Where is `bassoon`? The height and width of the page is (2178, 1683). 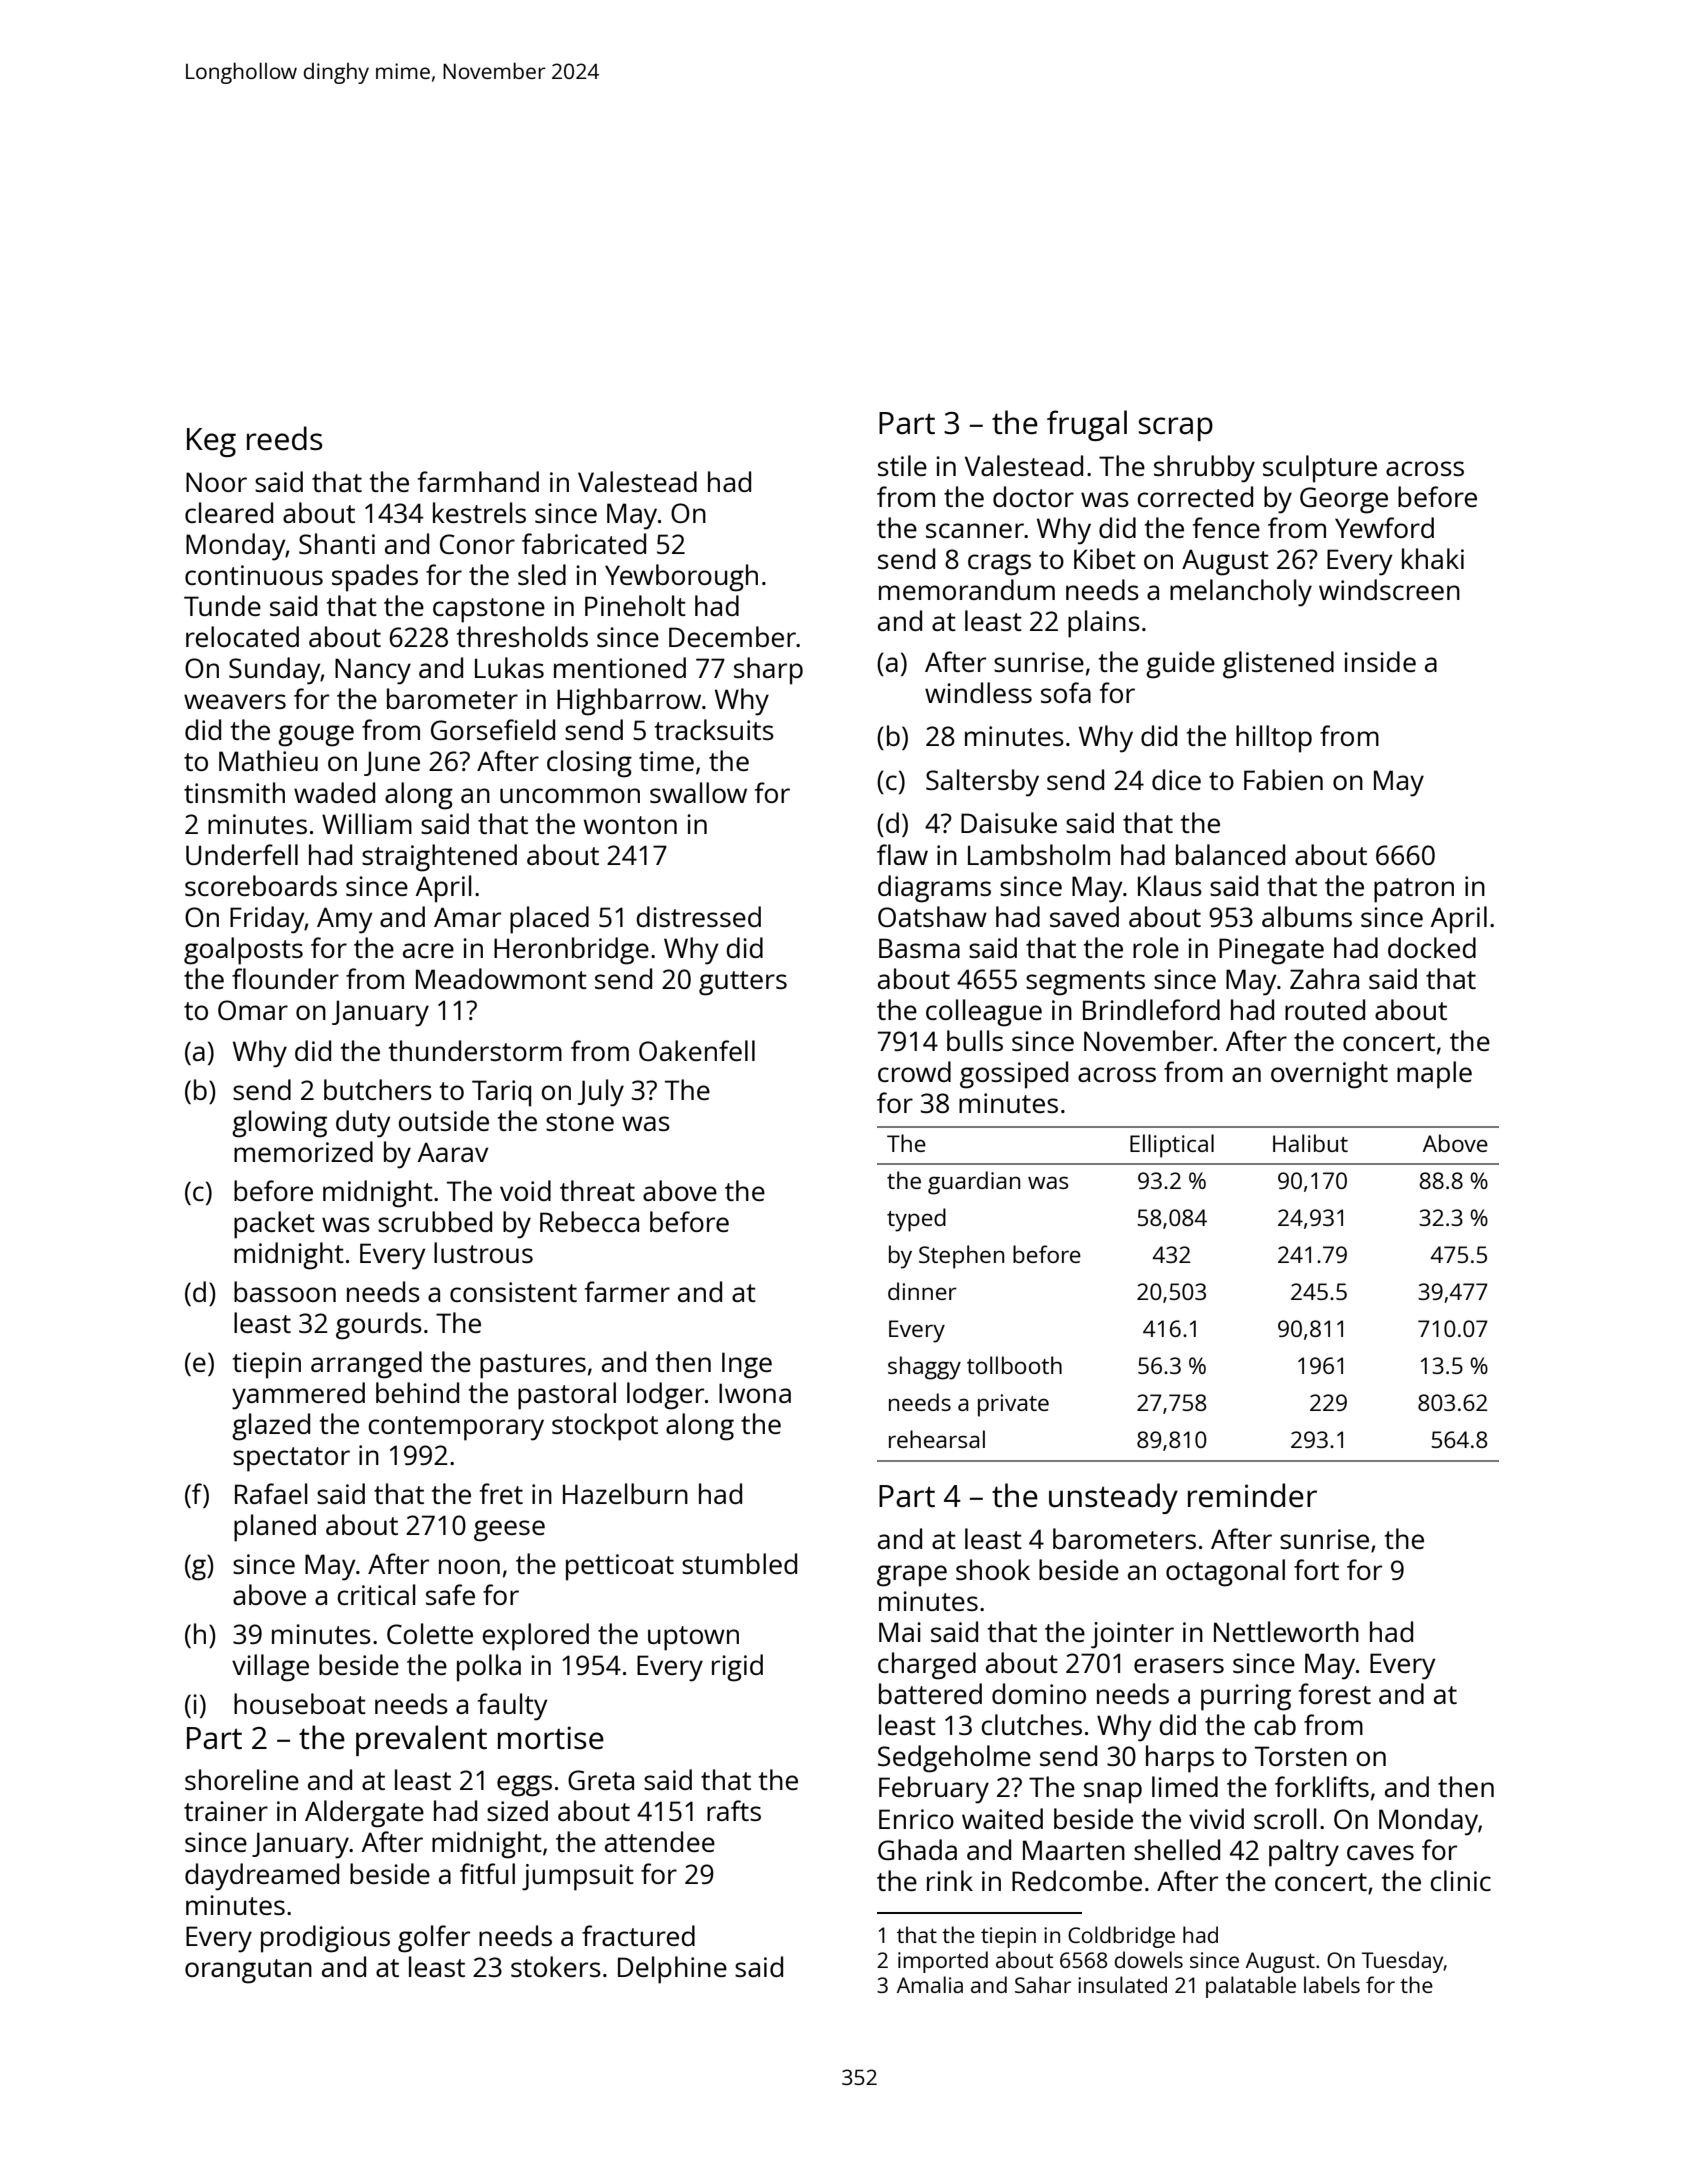
bassoon is located at coordinates (285, 1291).
